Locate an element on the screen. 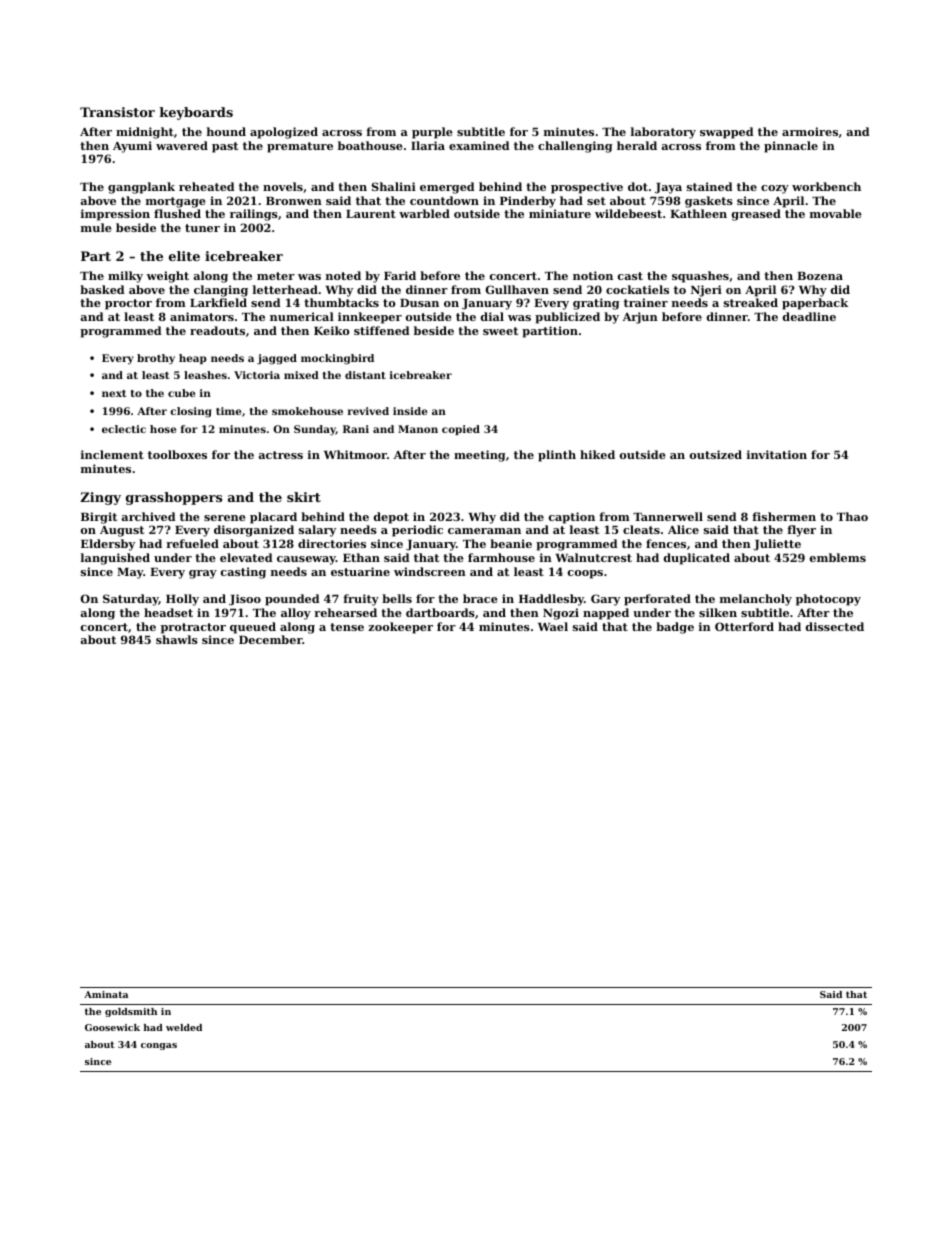 This screenshot has width=952, height=1233. Transistor is located at coordinates (117, 112).
